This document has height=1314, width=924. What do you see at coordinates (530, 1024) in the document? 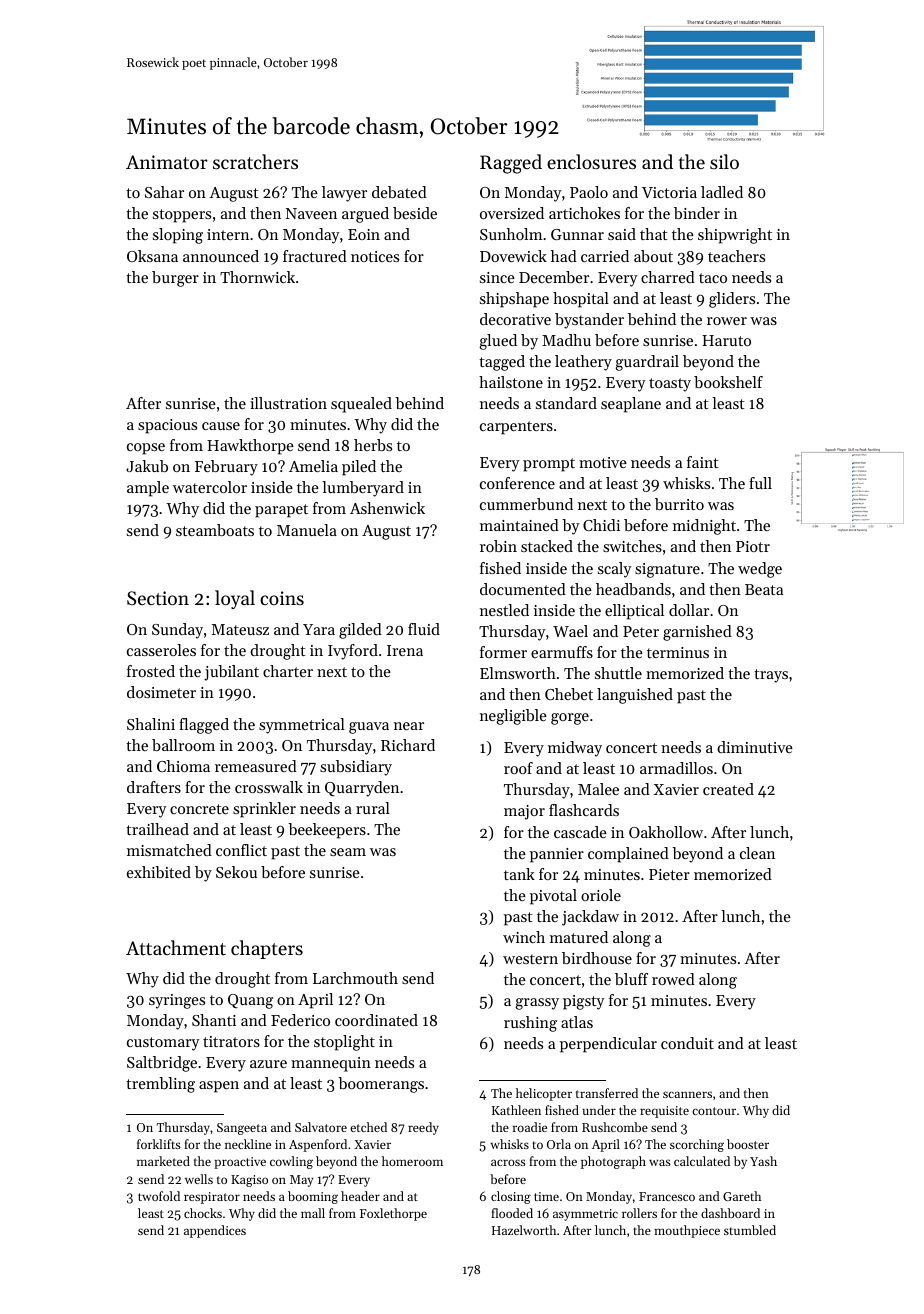
I see `rushing` at bounding box center [530, 1024].
